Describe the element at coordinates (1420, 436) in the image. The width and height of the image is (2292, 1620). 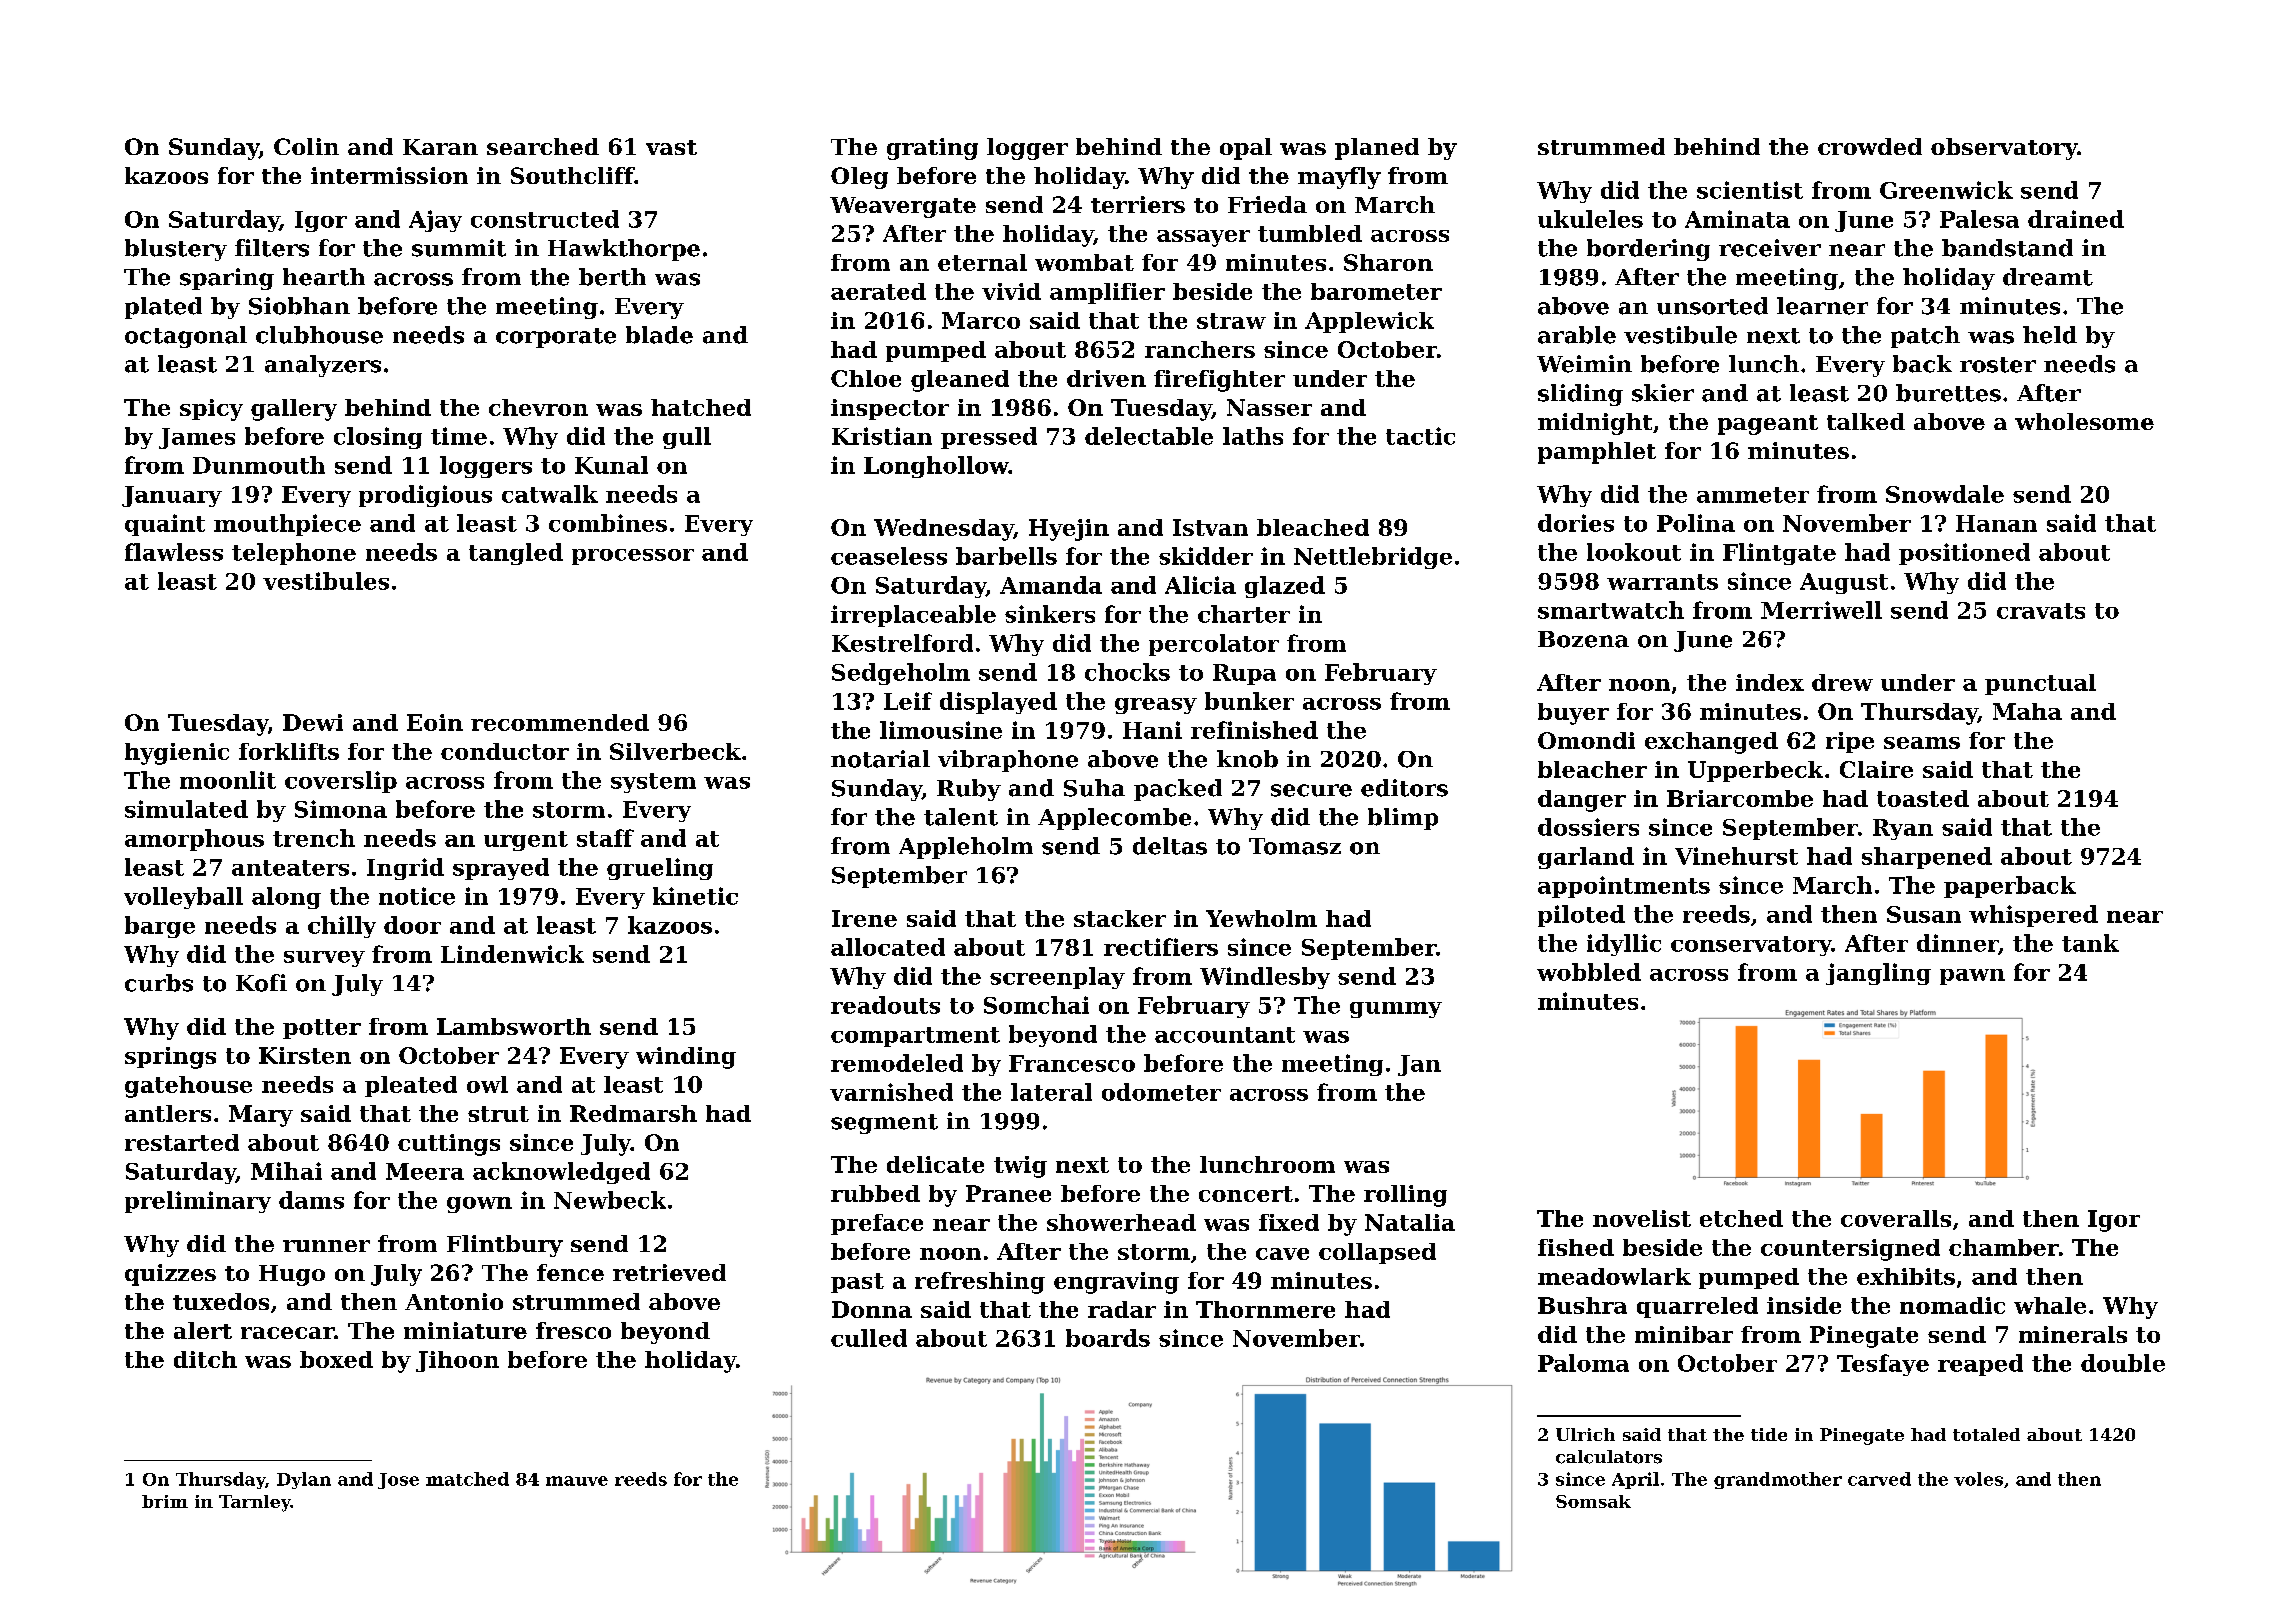
I see `tactic` at that location.
